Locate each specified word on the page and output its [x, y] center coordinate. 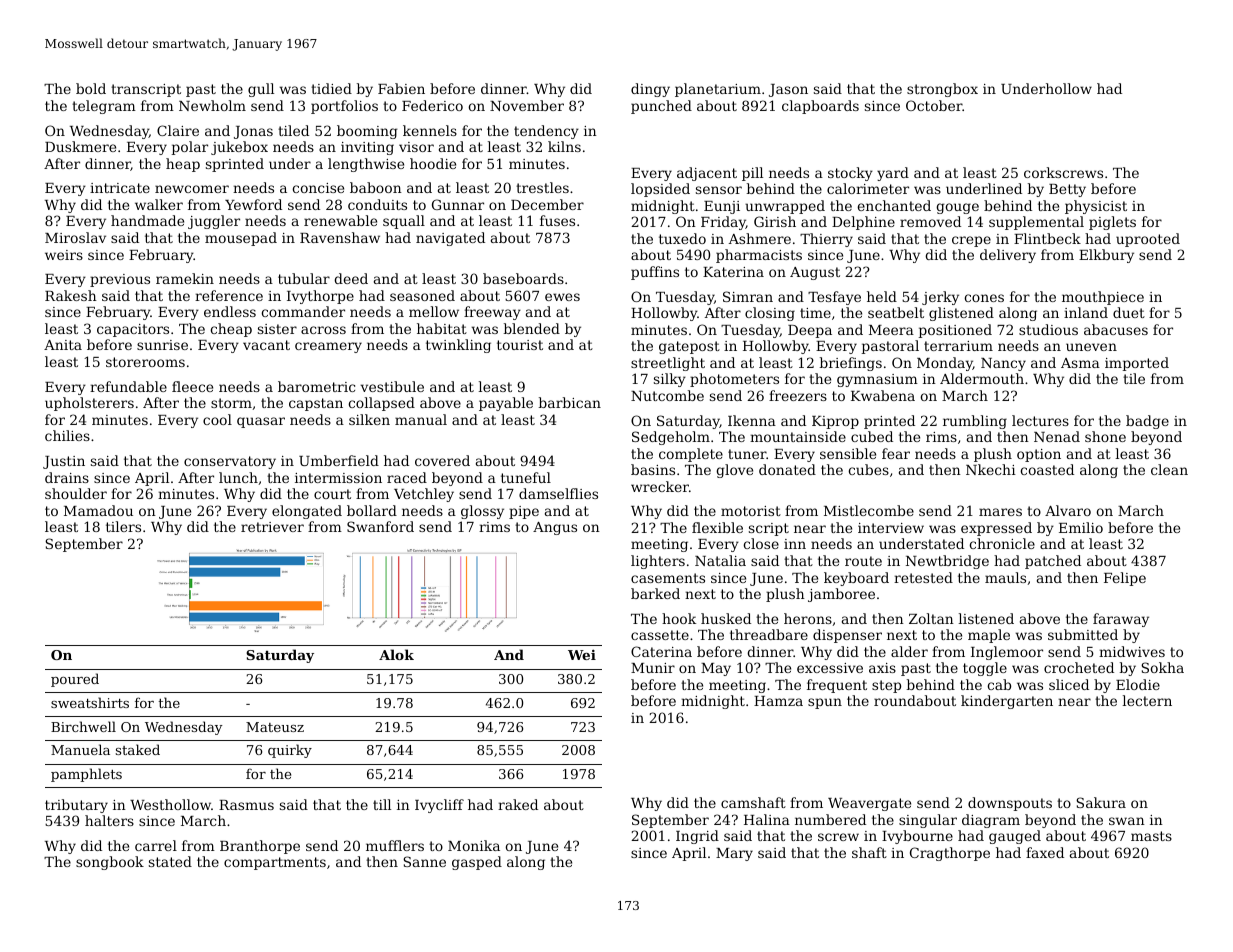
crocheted [1079, 667]
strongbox [942, 90]
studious [1048, 329]
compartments [275, 863]
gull [261, 90]
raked [518, 804]
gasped [477, 863]
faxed [1045, 852]
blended [532, 328]
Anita [63, 345]
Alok [396, 654]
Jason [788, 90]
